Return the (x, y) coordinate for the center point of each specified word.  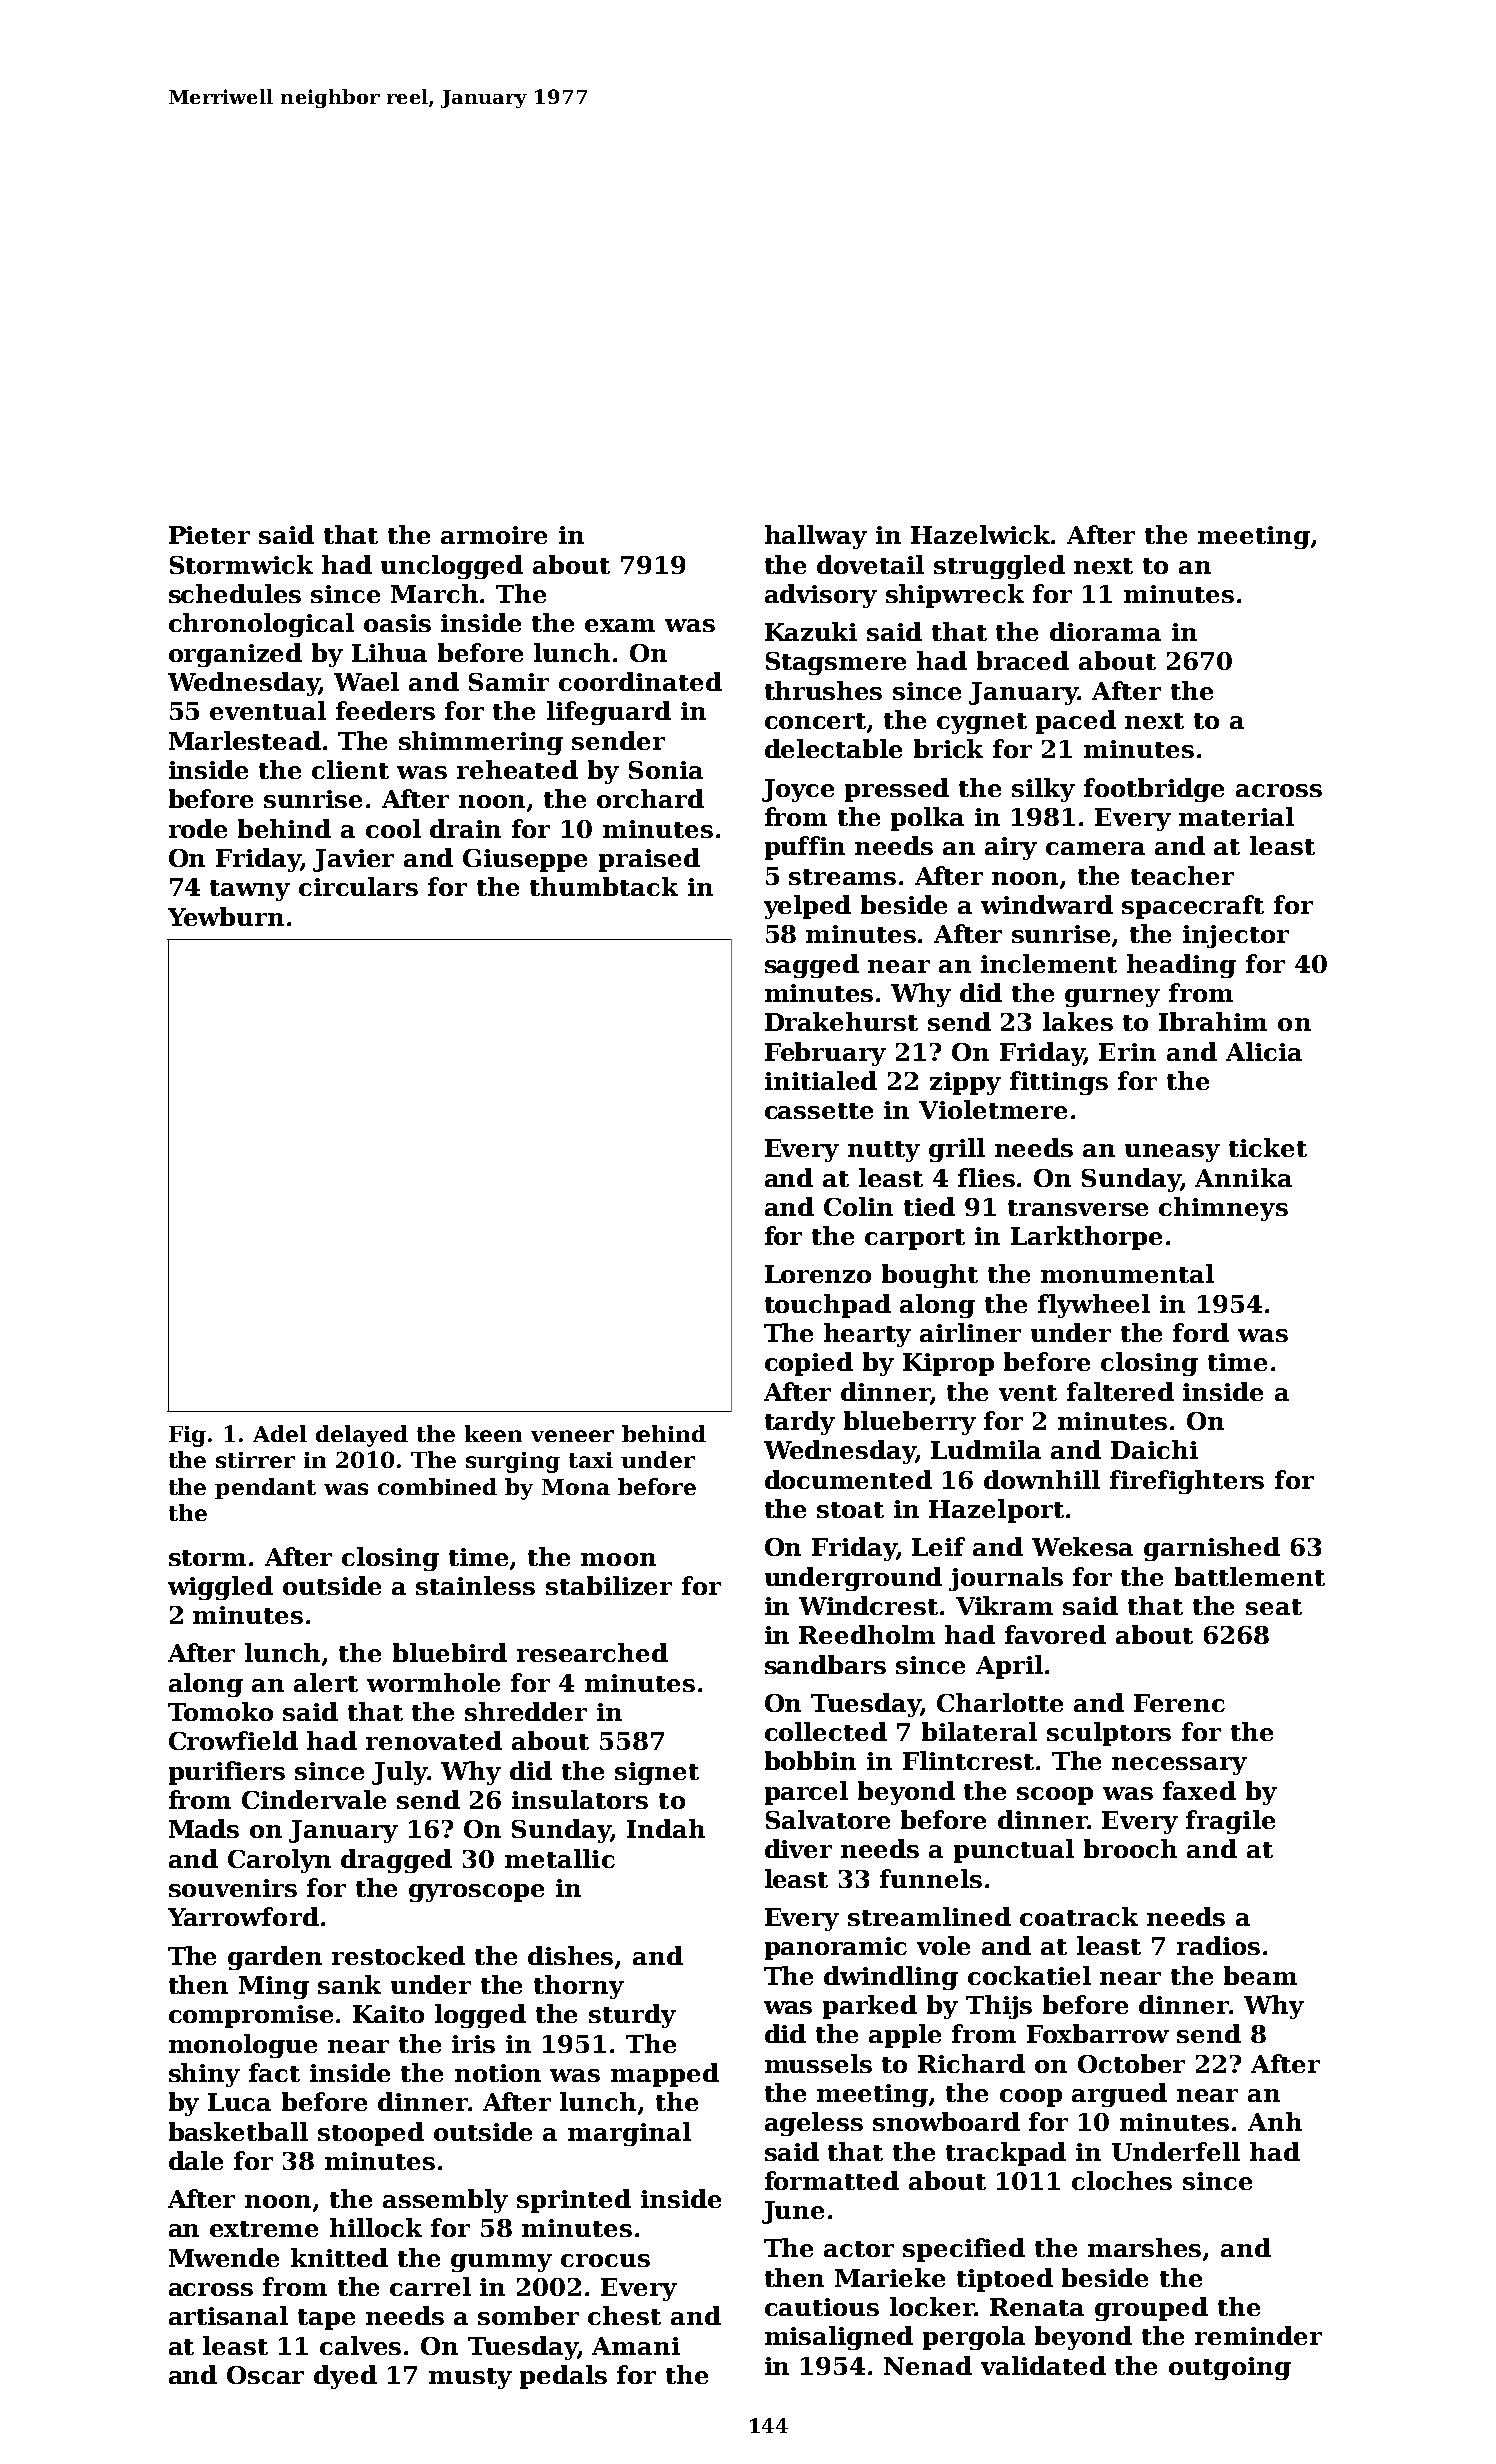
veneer (572, 1436)
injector (1236, 936)
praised (649, 860)
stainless (475, 1585)
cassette (819, 1111)
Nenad (928, 2365)
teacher (1182, 875)
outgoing (1230, 2368)
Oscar (265, 2375)
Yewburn (226, 916)
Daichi (1154, 1449)
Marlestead (245, 740)
